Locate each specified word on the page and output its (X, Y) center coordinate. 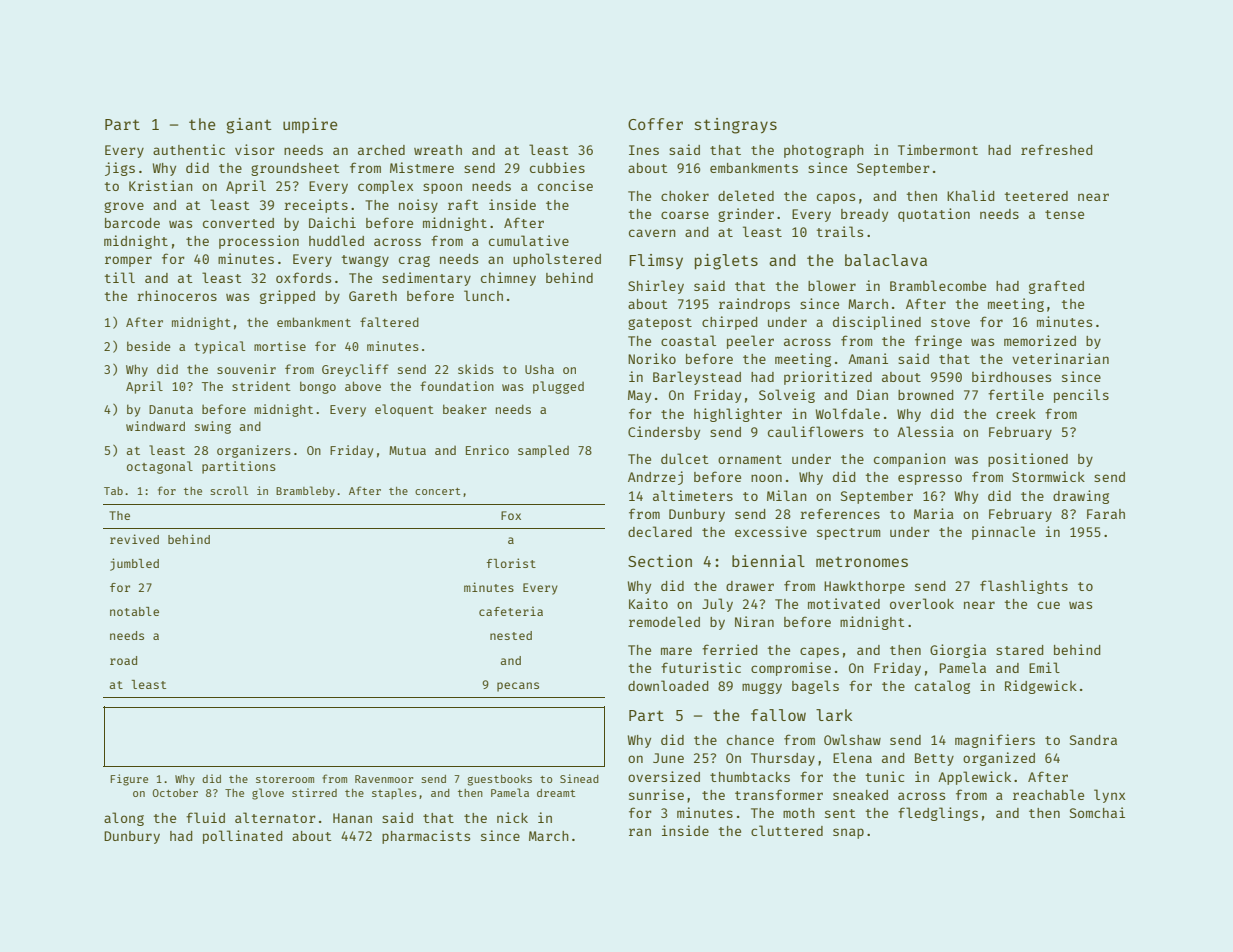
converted (238, 223)
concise (565, 185)
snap (848, 833)
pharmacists (426, 837)
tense (1064, 214)
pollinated (243, 837)
